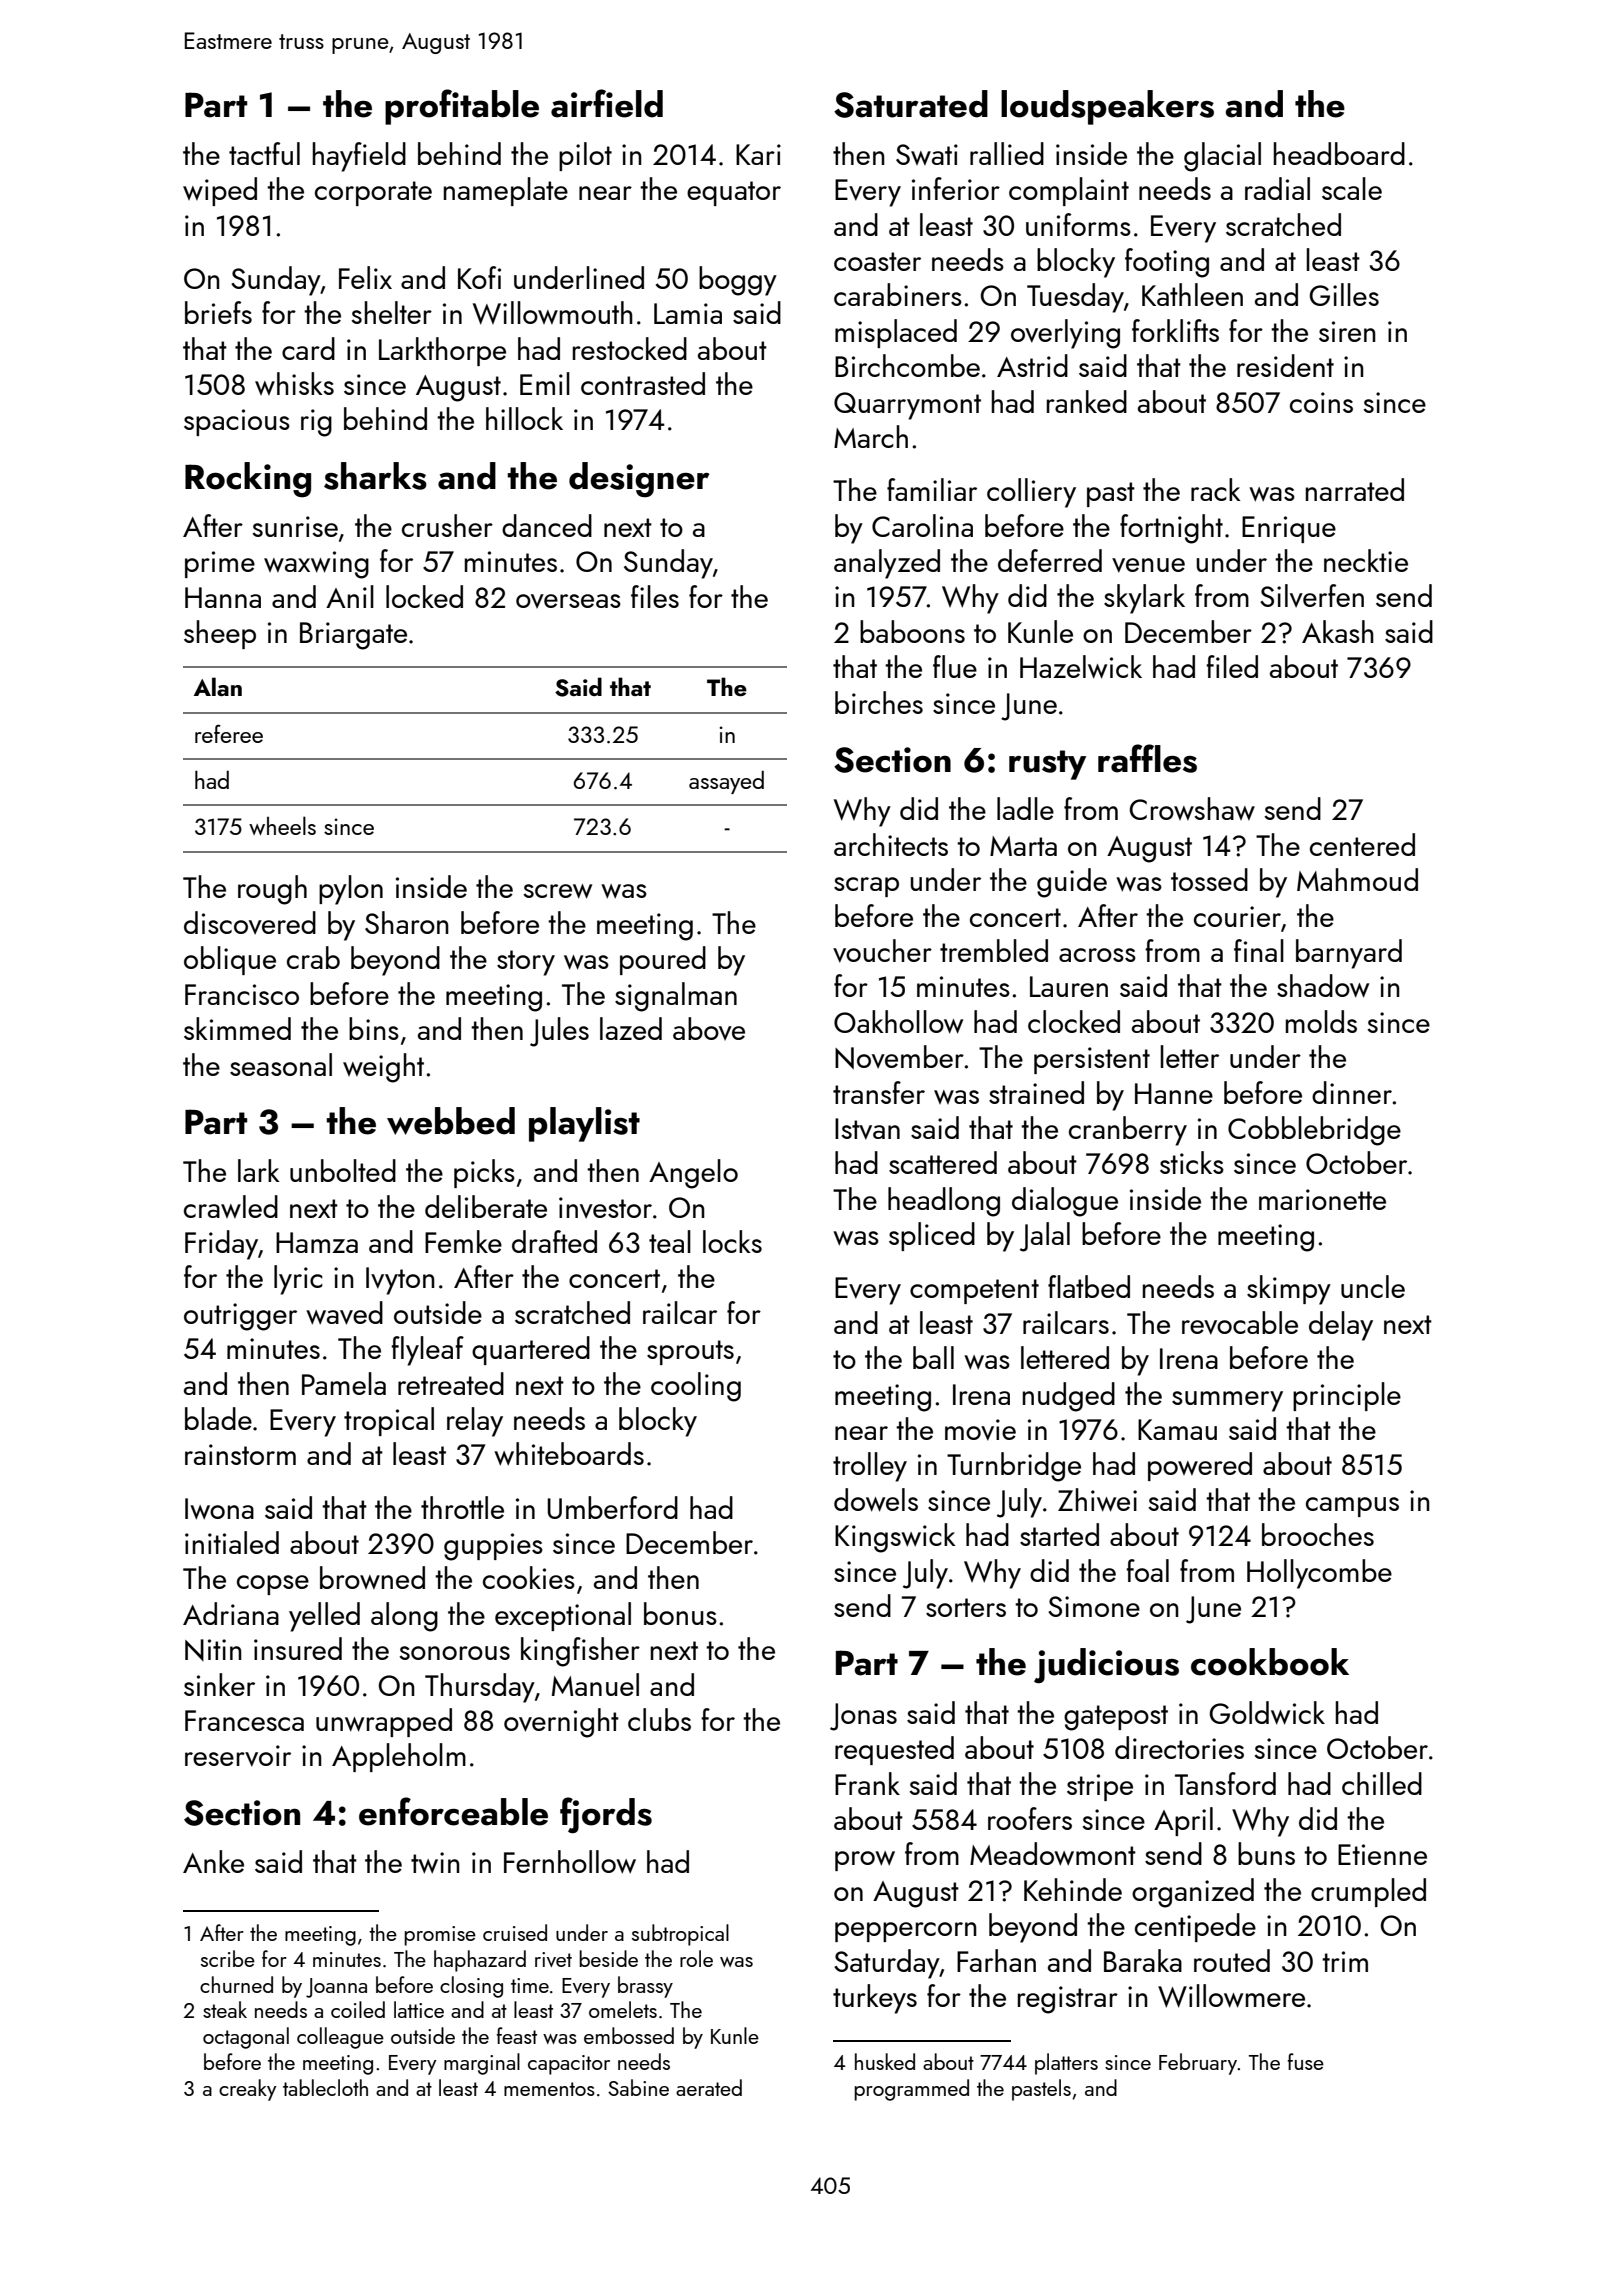 The image size is (1620, 2292). I want to click on campus, so click(1352, 1507).
